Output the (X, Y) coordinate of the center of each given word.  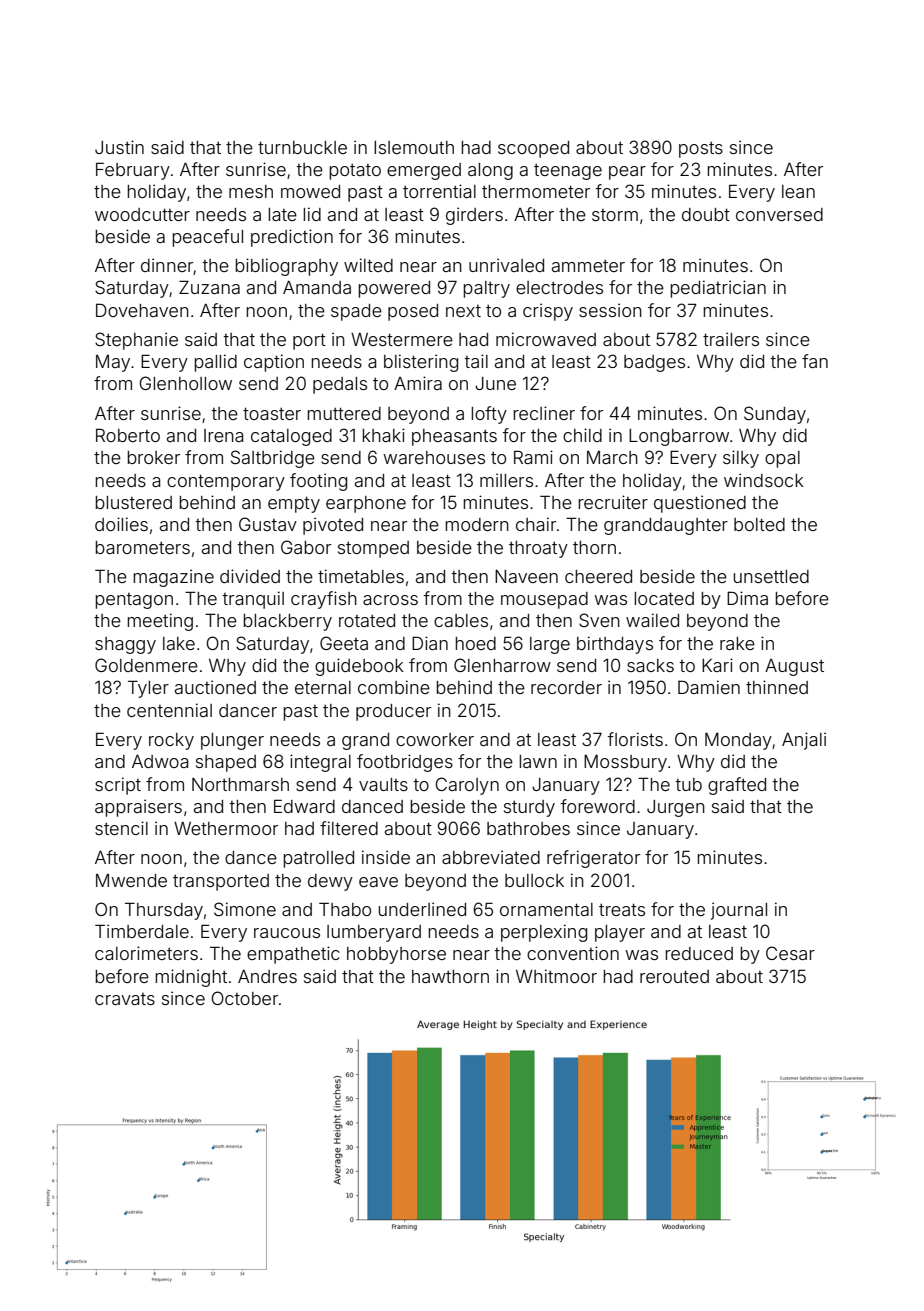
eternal (323, 687)
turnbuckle (302, 147)
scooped (533, 149)
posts (701, 150)
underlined (422, 909)
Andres (267, 976)
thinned (777, 687)
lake (179, 643)
